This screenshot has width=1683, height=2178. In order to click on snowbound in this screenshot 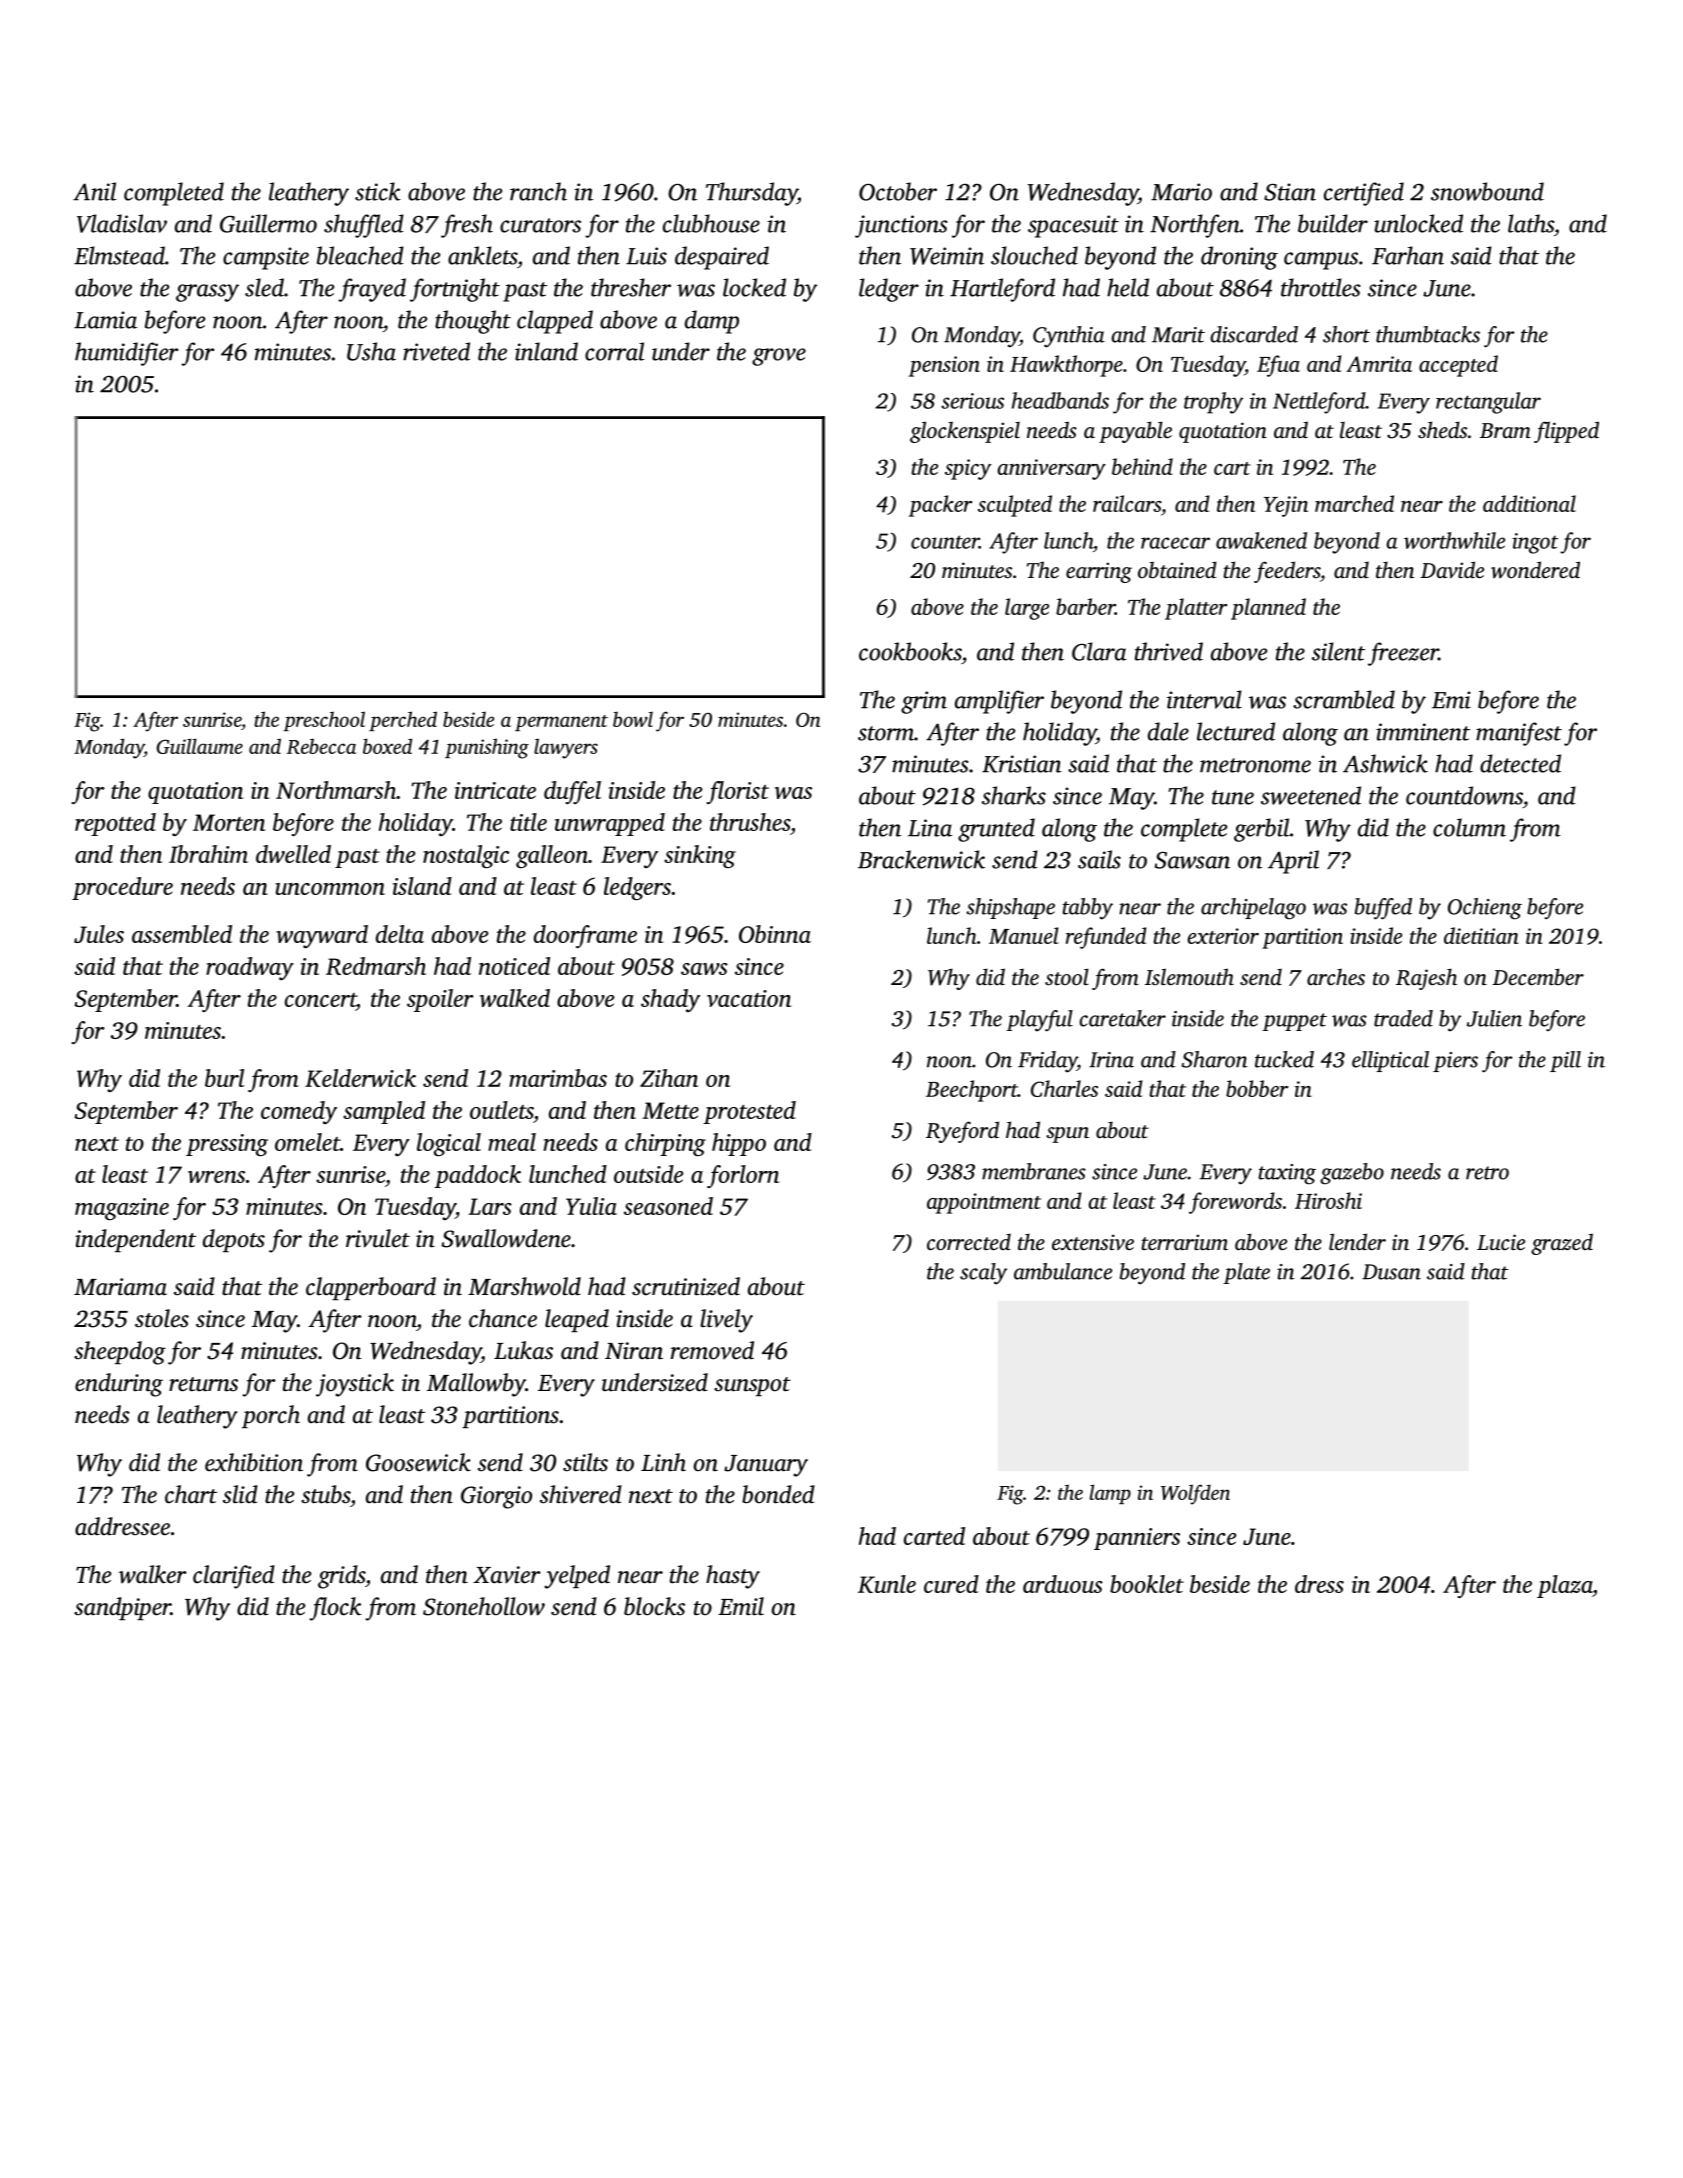, I will do `click(1487, 191)`.
